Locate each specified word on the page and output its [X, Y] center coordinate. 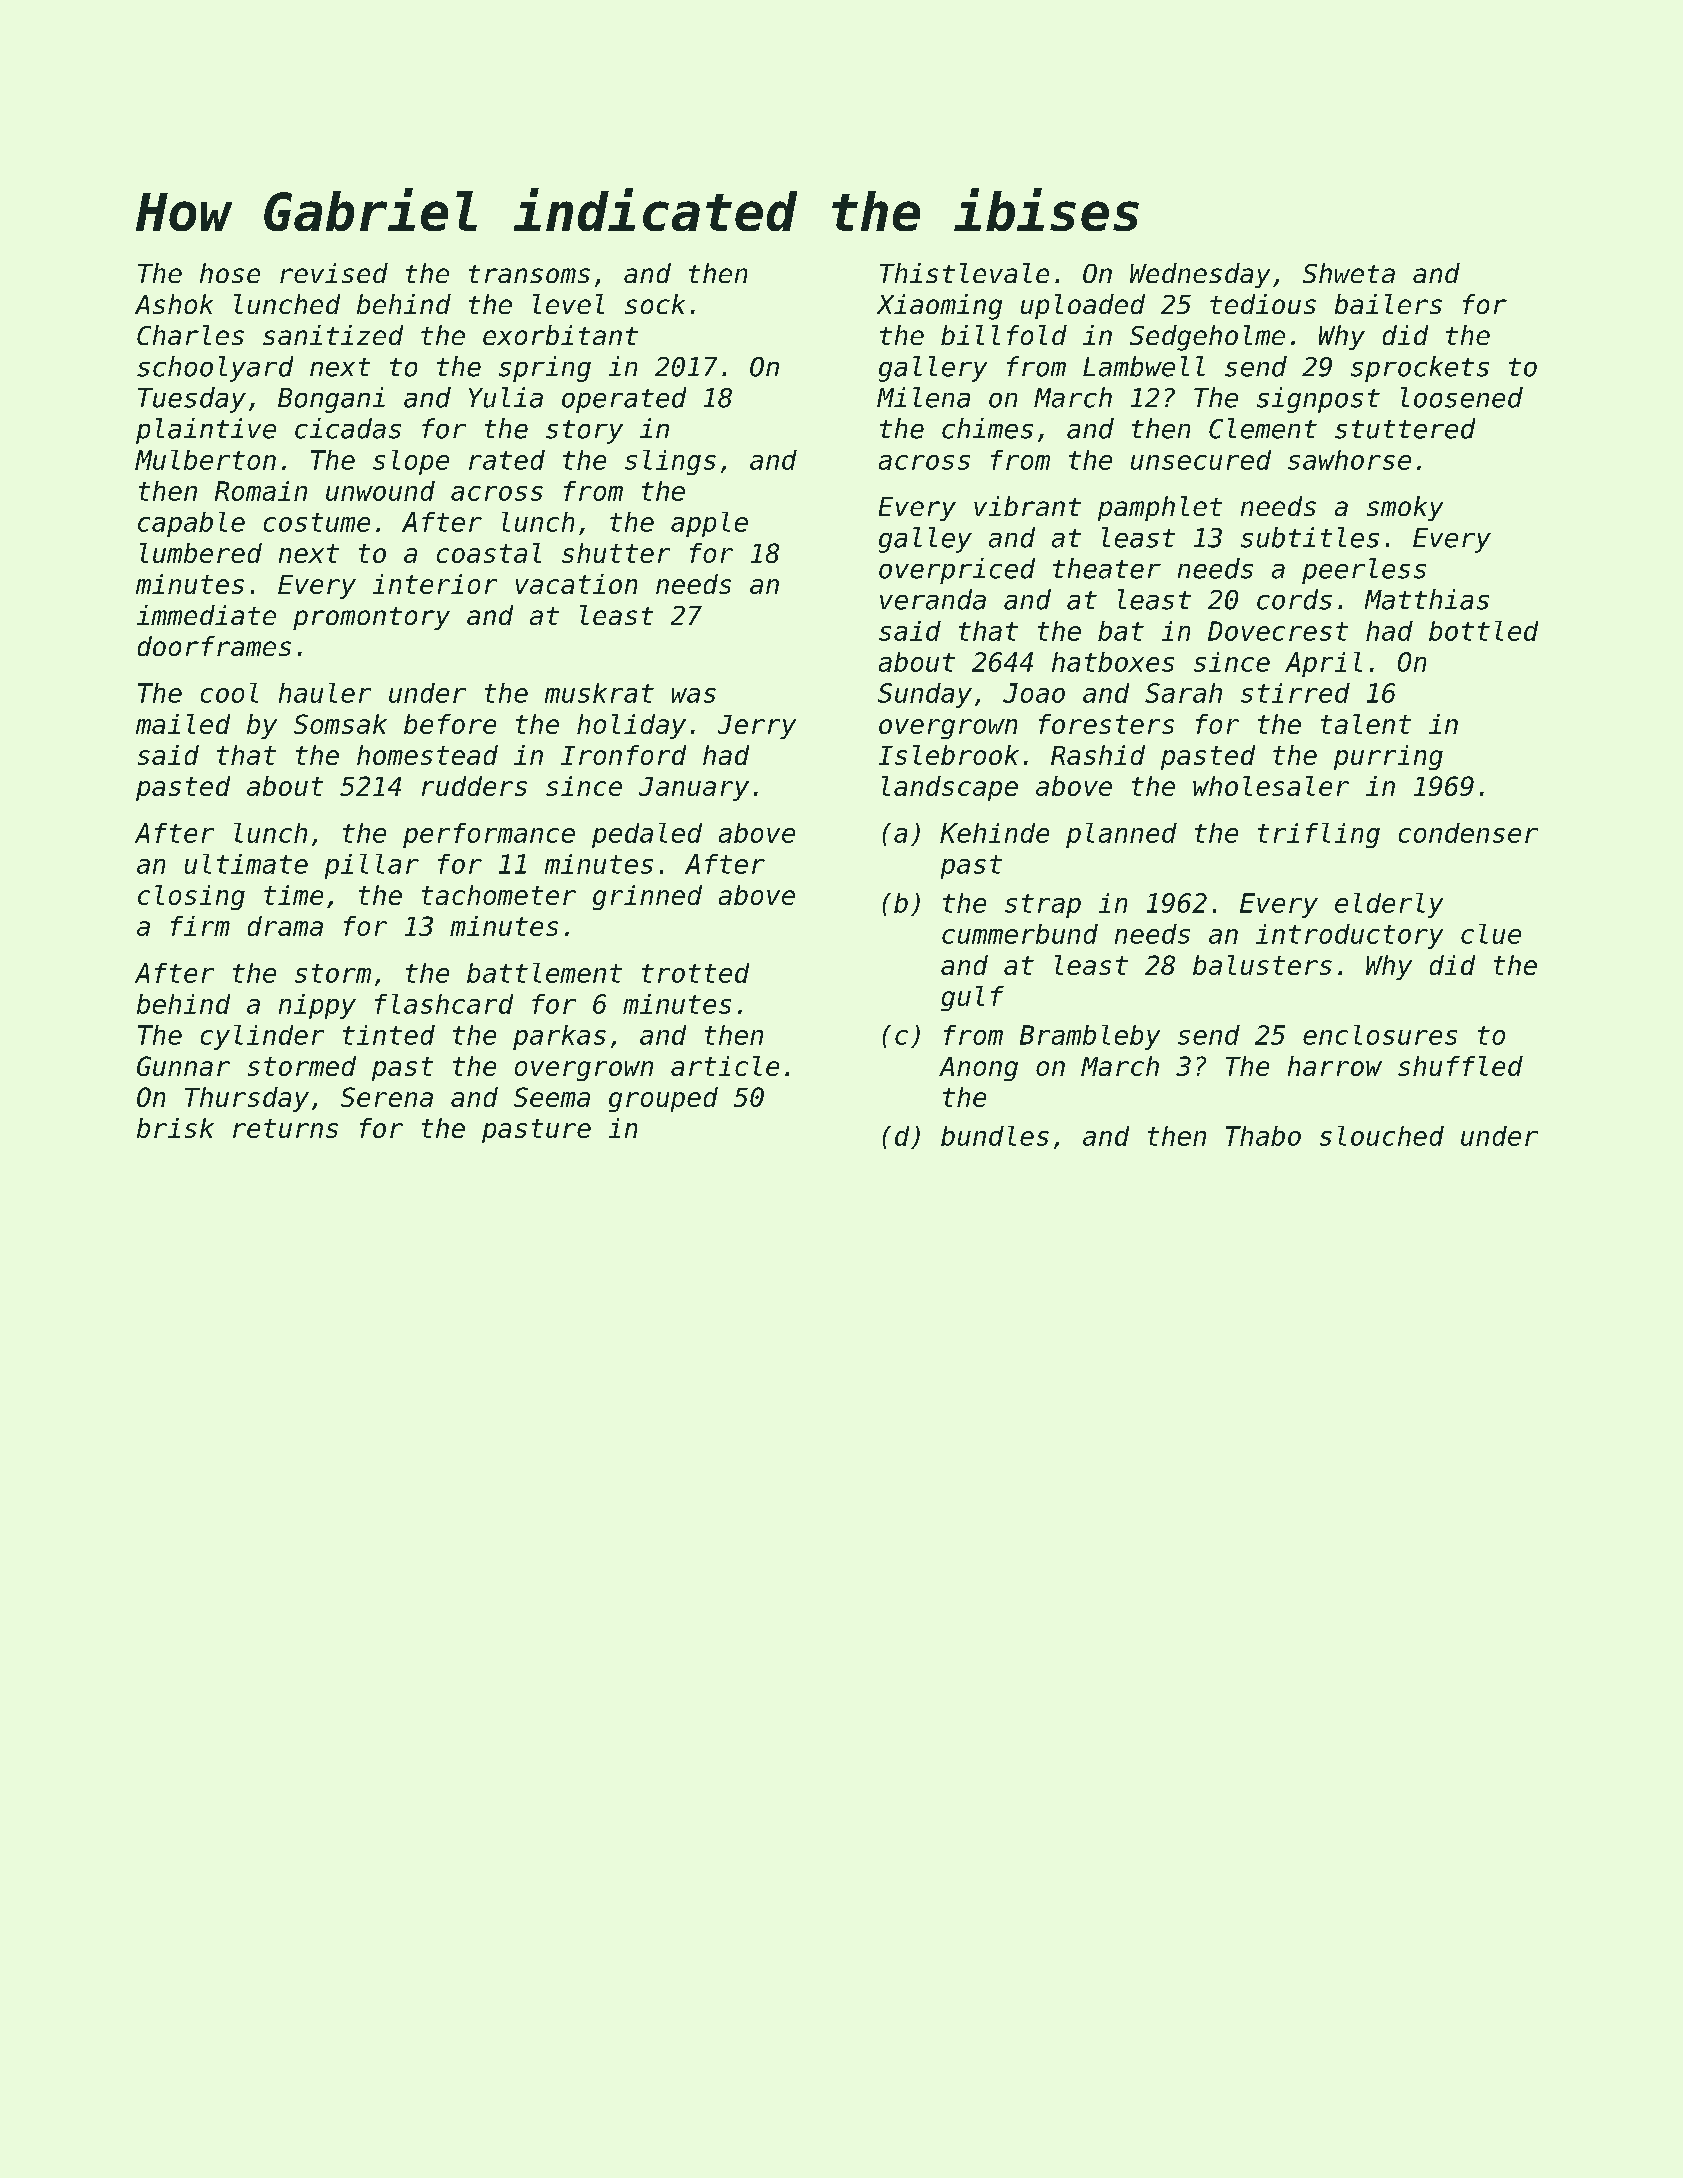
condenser [1468, 833]
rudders [474, 786]
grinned [647, 897]
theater [1107, 568]
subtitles [1310, 537]
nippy [317, 1006]
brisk [175, 1128]
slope [411, 462]
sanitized [333, 335]
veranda [933, 599]
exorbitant [560, 335]
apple [709, 524]
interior [435, 584]
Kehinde [994, 833]
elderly [1389, 905]
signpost [1318, 400]
